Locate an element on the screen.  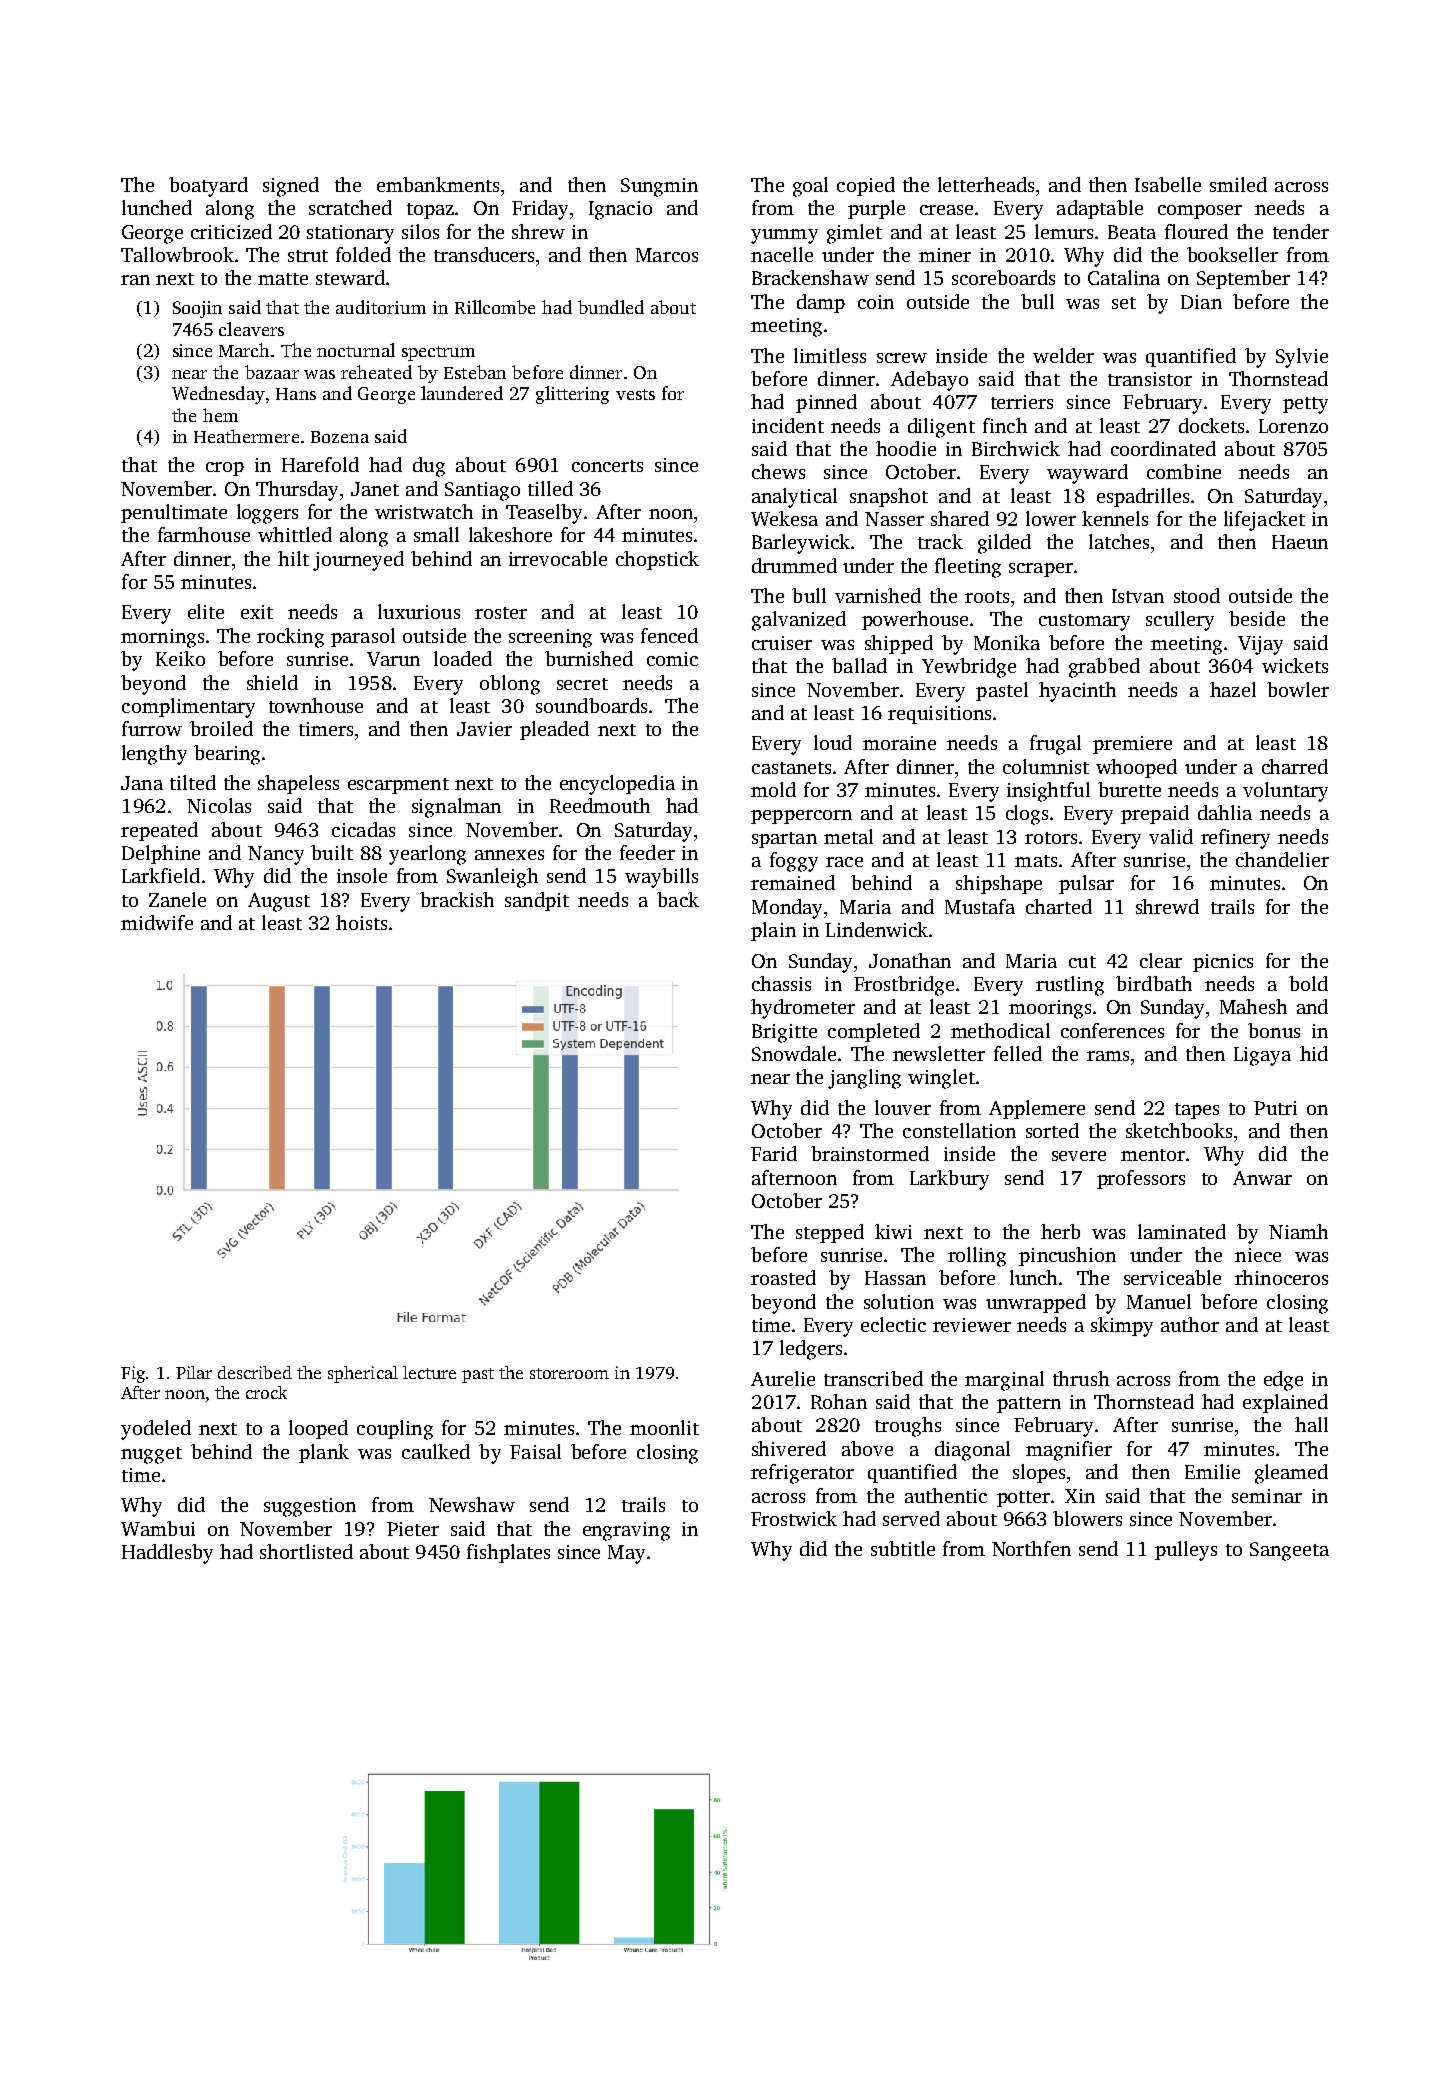
Northfen is located at coordinates (1031, 1548).
